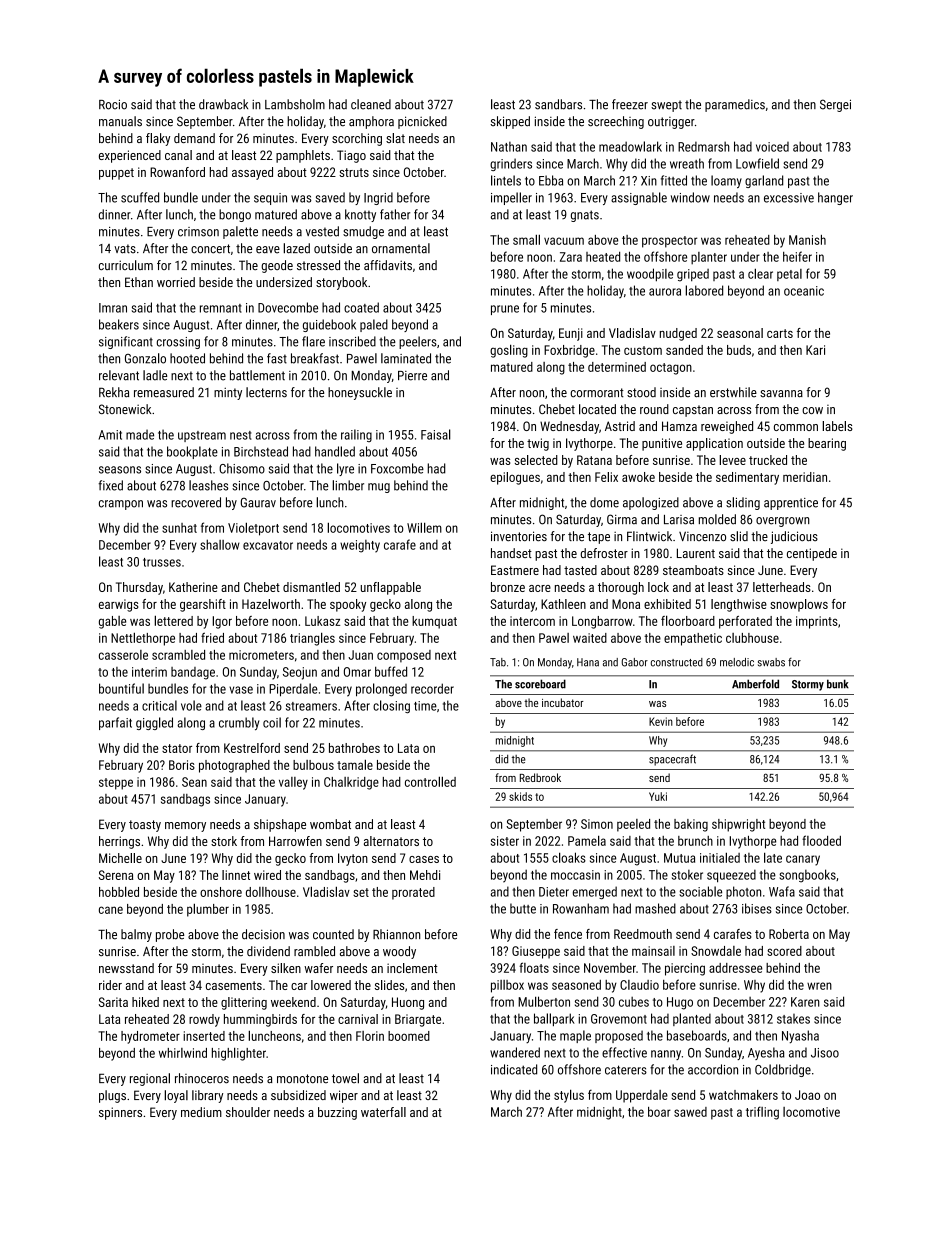  I want to click on assayed, so click(252, 173).
